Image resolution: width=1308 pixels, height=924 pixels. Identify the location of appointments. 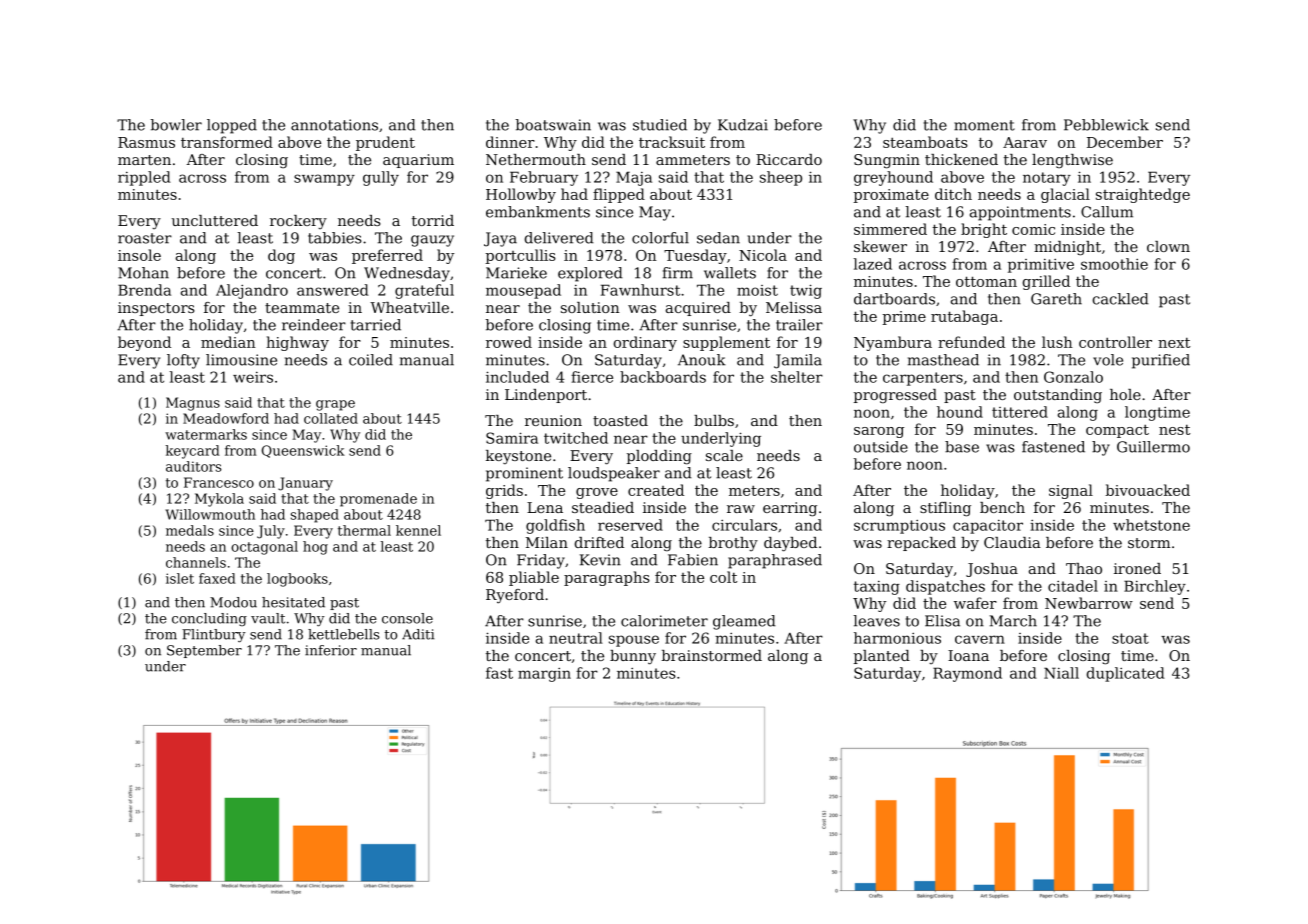
(1020, 213).
